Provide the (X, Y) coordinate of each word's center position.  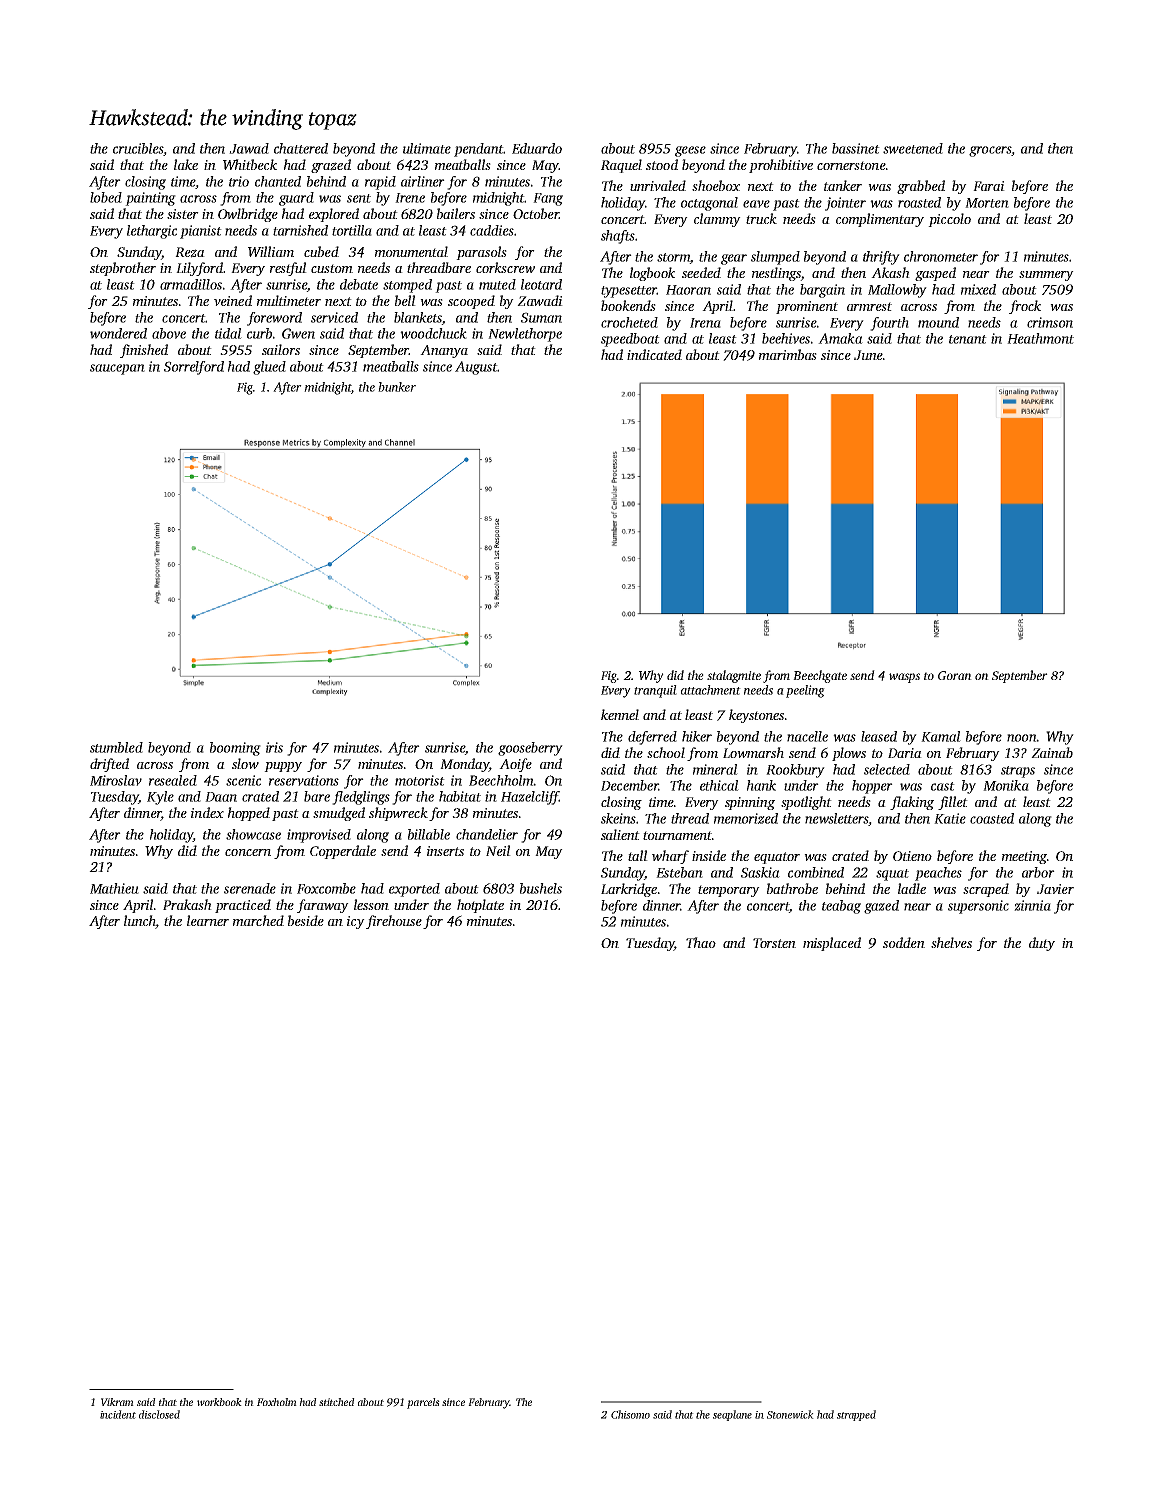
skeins (618, 818)
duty (1042, 944)
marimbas (788, 354)
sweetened (913, 148)
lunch (140, 922)
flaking (912, 803)
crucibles (138, 148)
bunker (397, 387)
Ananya (444, 351)
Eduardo (537, 148)
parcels (423, 1403)
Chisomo (630, 1414)
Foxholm (277, 1402)
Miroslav (116, 780)
